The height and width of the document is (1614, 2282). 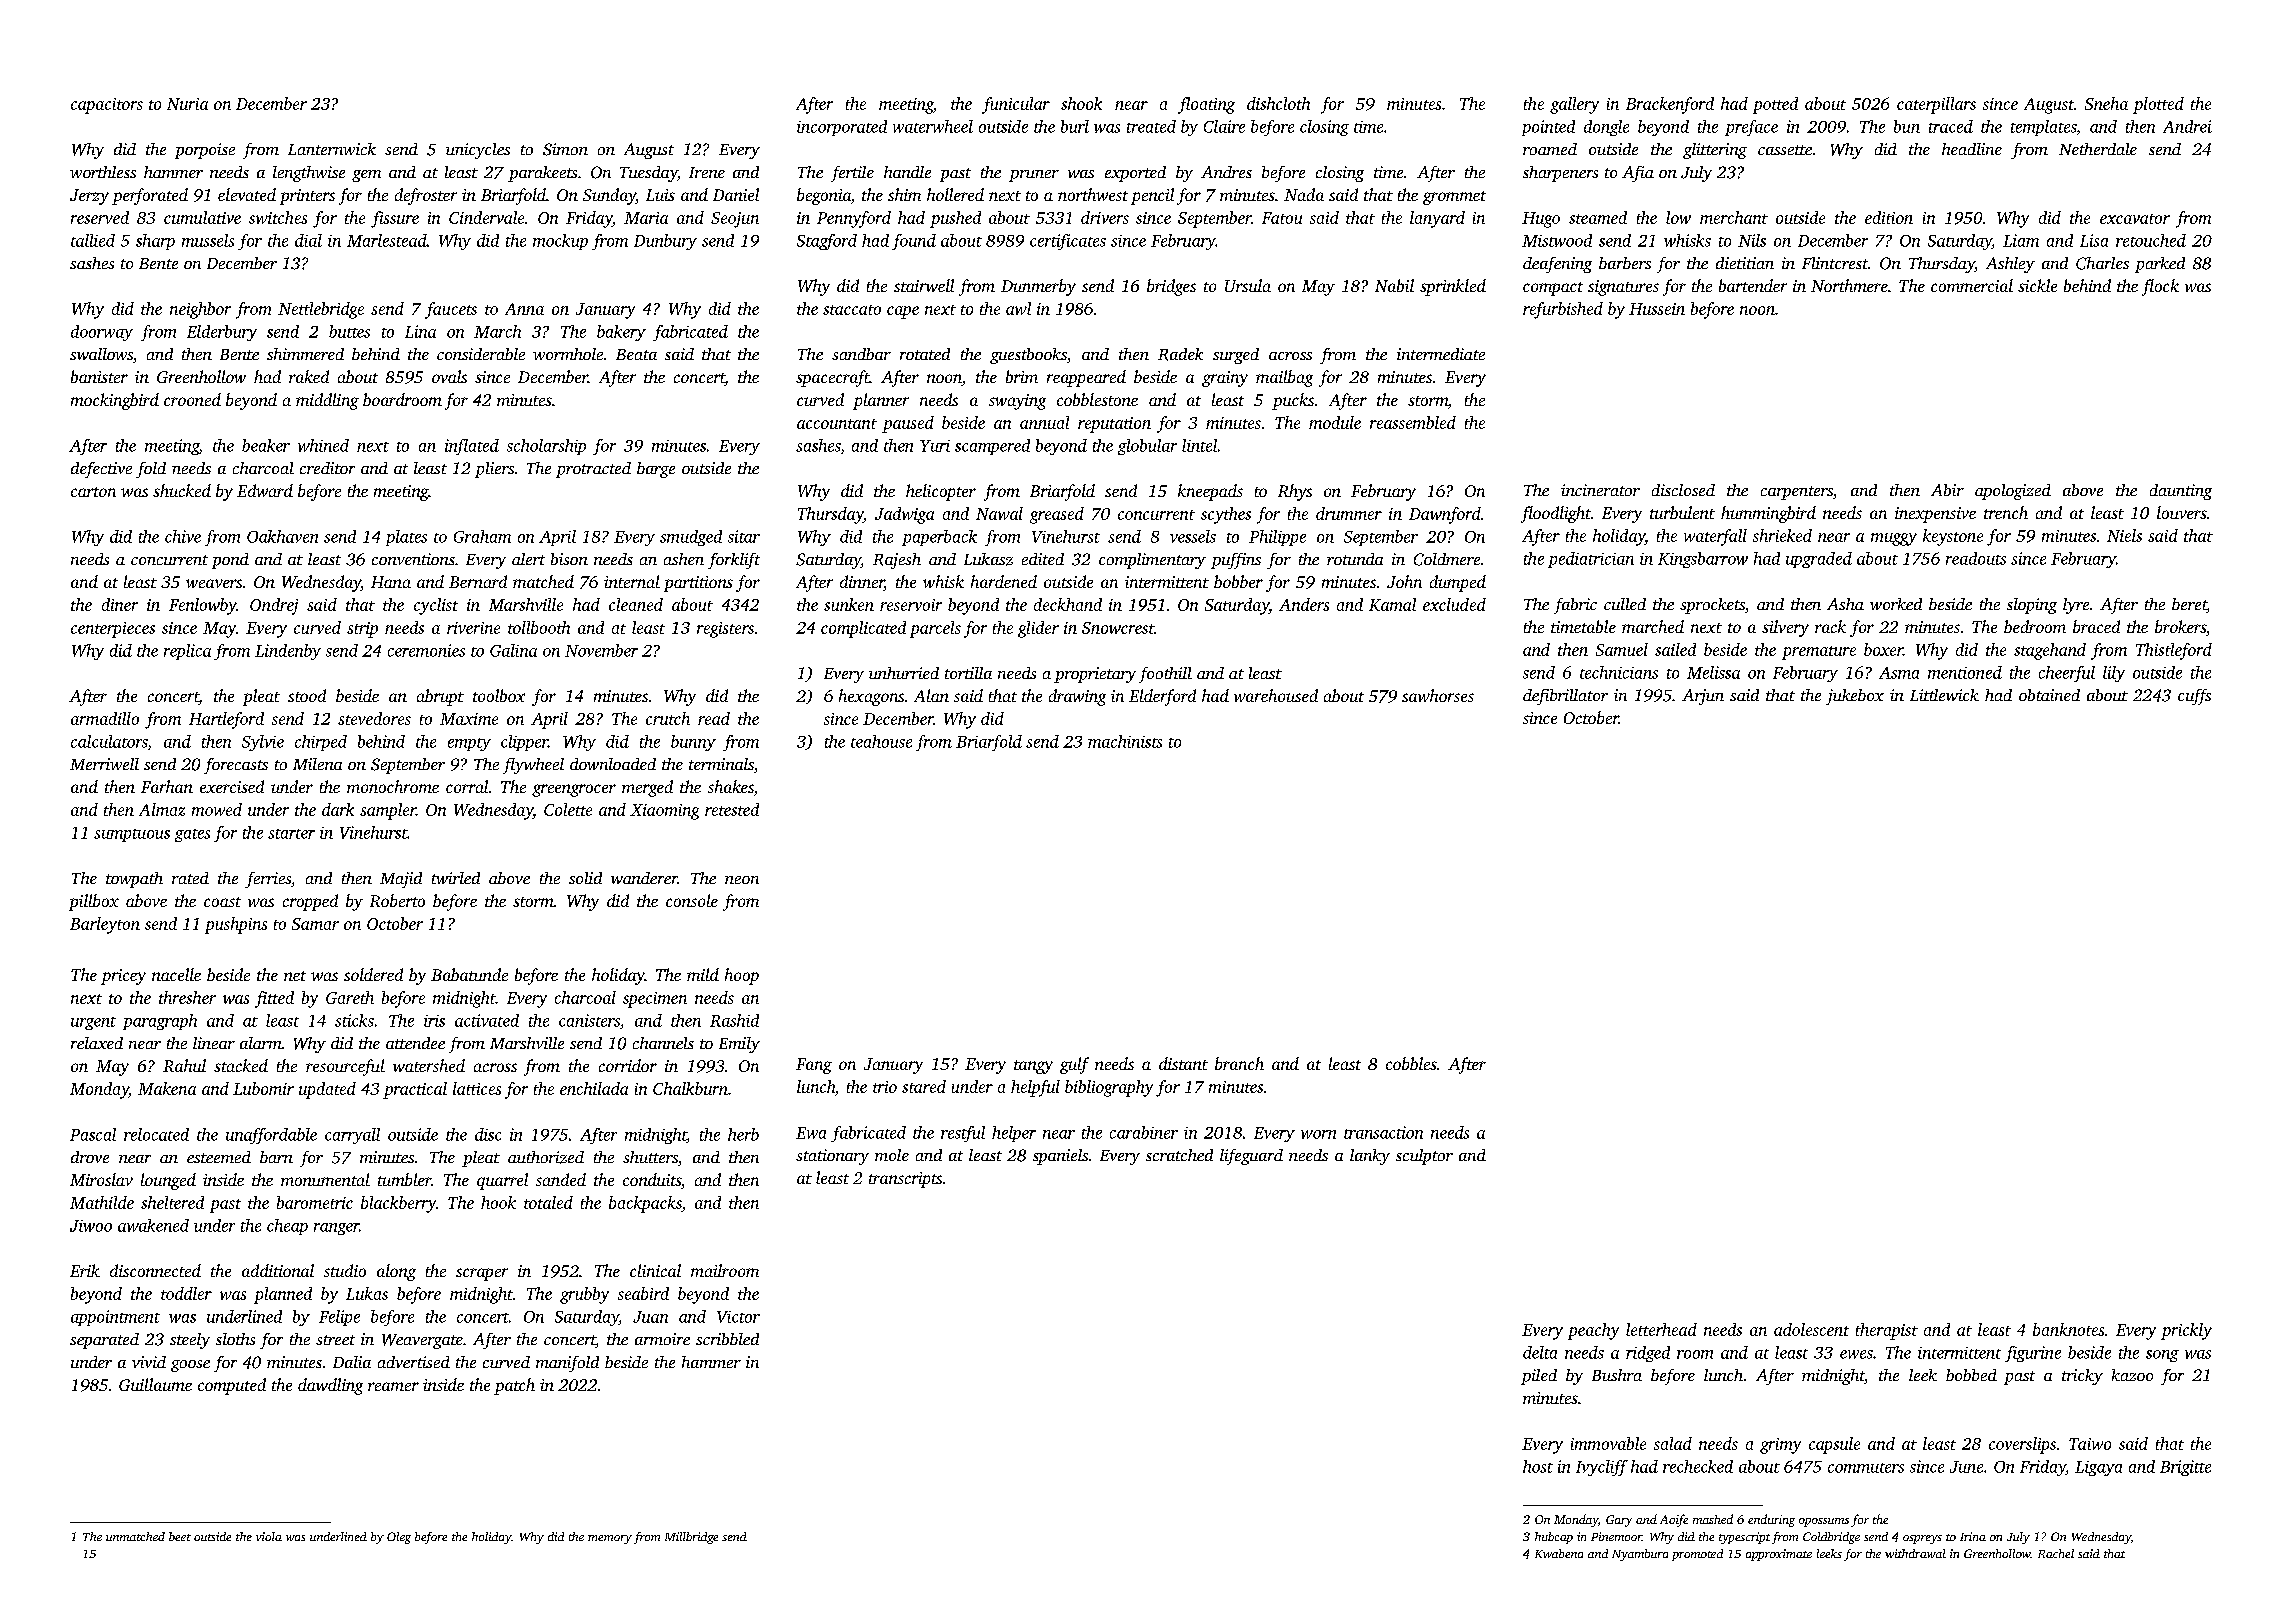 I want to click on unicycles, so click(x=478, y=151).
